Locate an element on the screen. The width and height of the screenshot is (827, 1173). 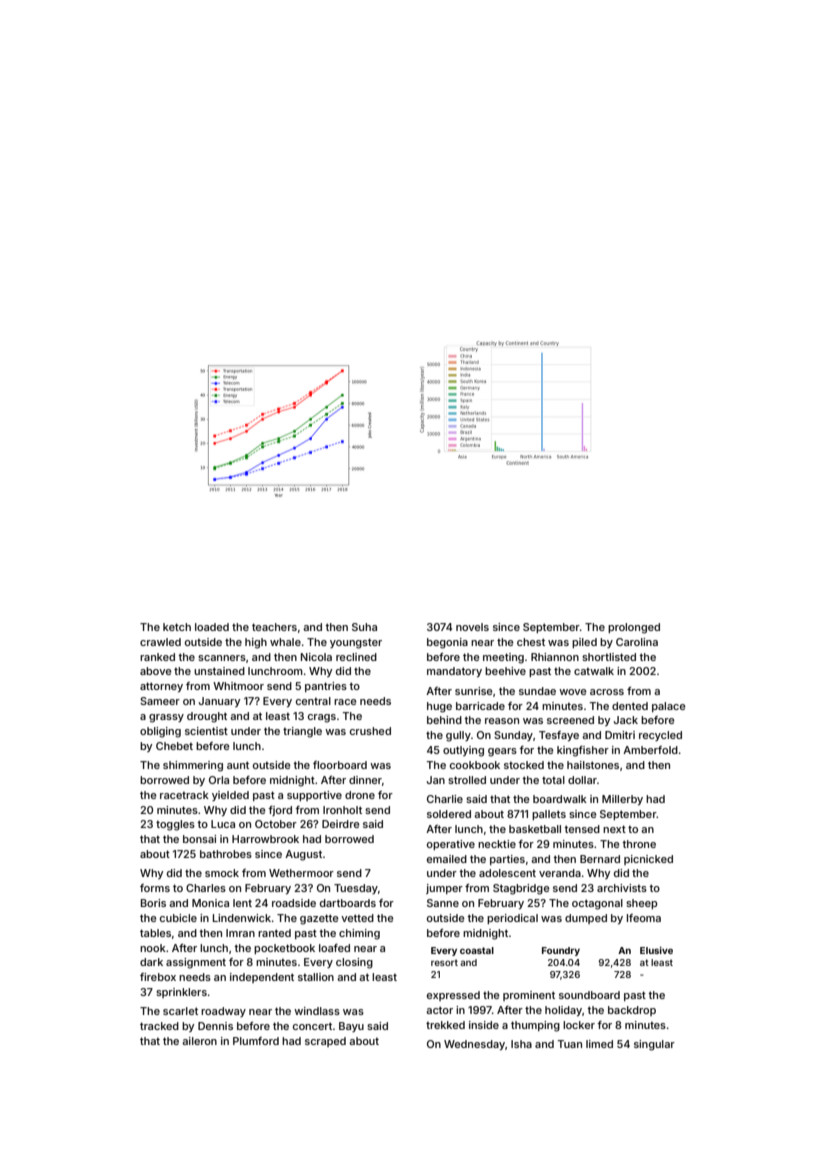
chest is located at coordinates (531, 642).
